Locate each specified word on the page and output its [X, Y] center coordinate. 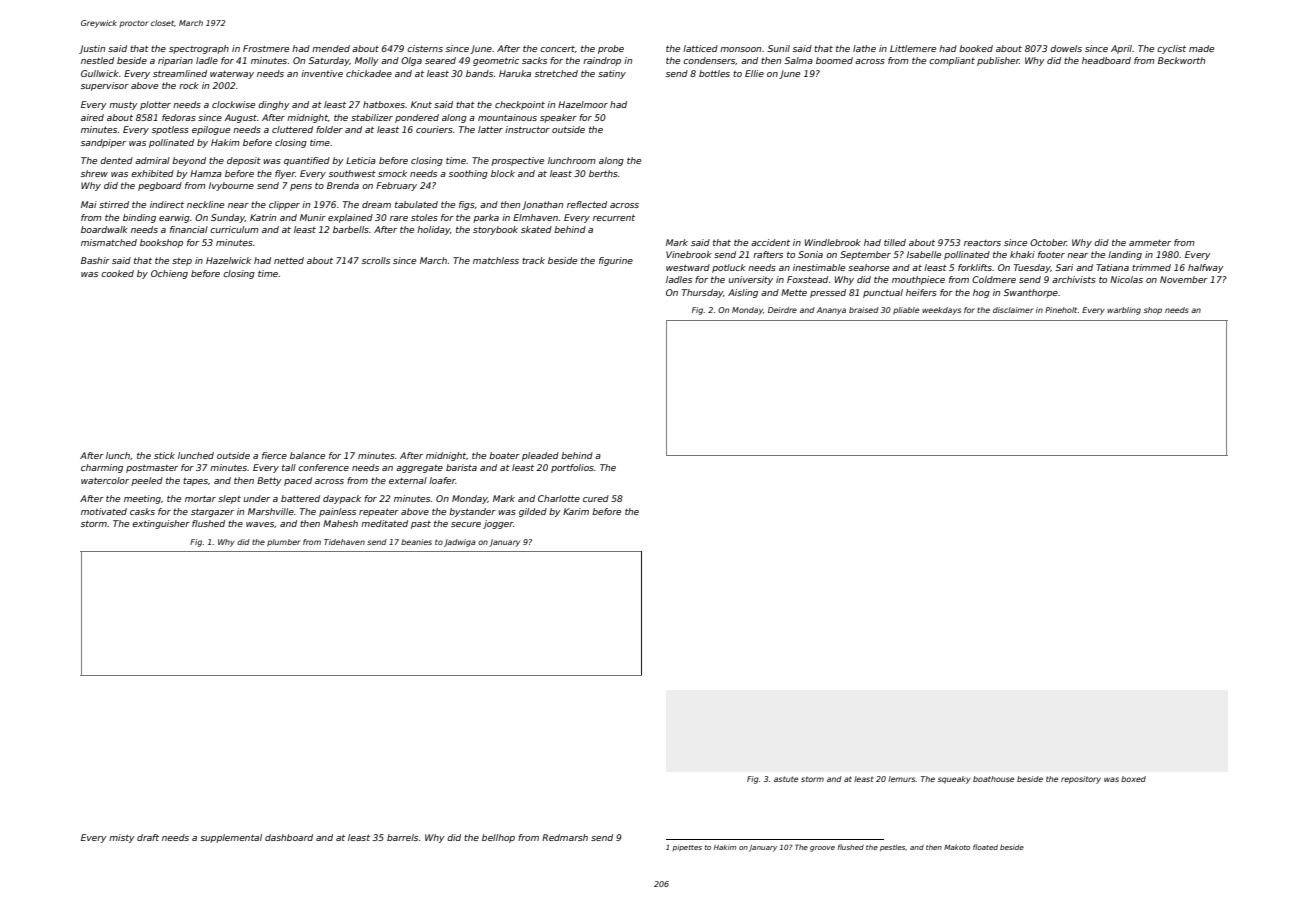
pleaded [540, 456]
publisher [998, 61]
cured [596, 498]
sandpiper [103, 143]
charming [102, 468]
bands [479, 73]
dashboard [289, 837]
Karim [576, 511]
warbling [1124, 311]
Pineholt [1061, 310]
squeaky [954, 780]
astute [786, 779]
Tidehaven [344, 542]
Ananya [831, 311]
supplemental [231, 838]
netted [289, 260]
